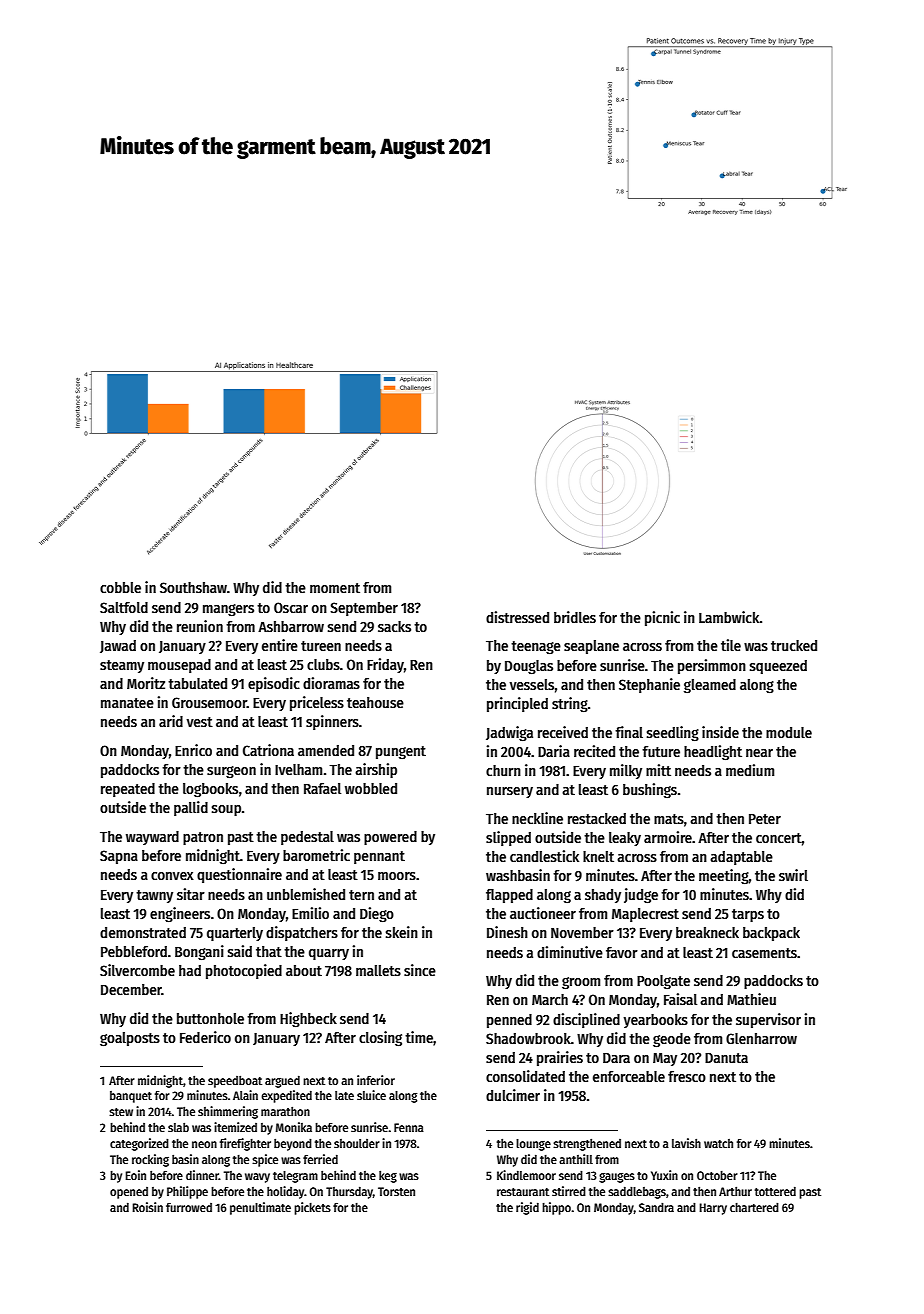 The image size is (924, 1314). What do you see at coordinates (508, 838) in the screenshot?
I see `slipped` at bounding box center [508, 838].
